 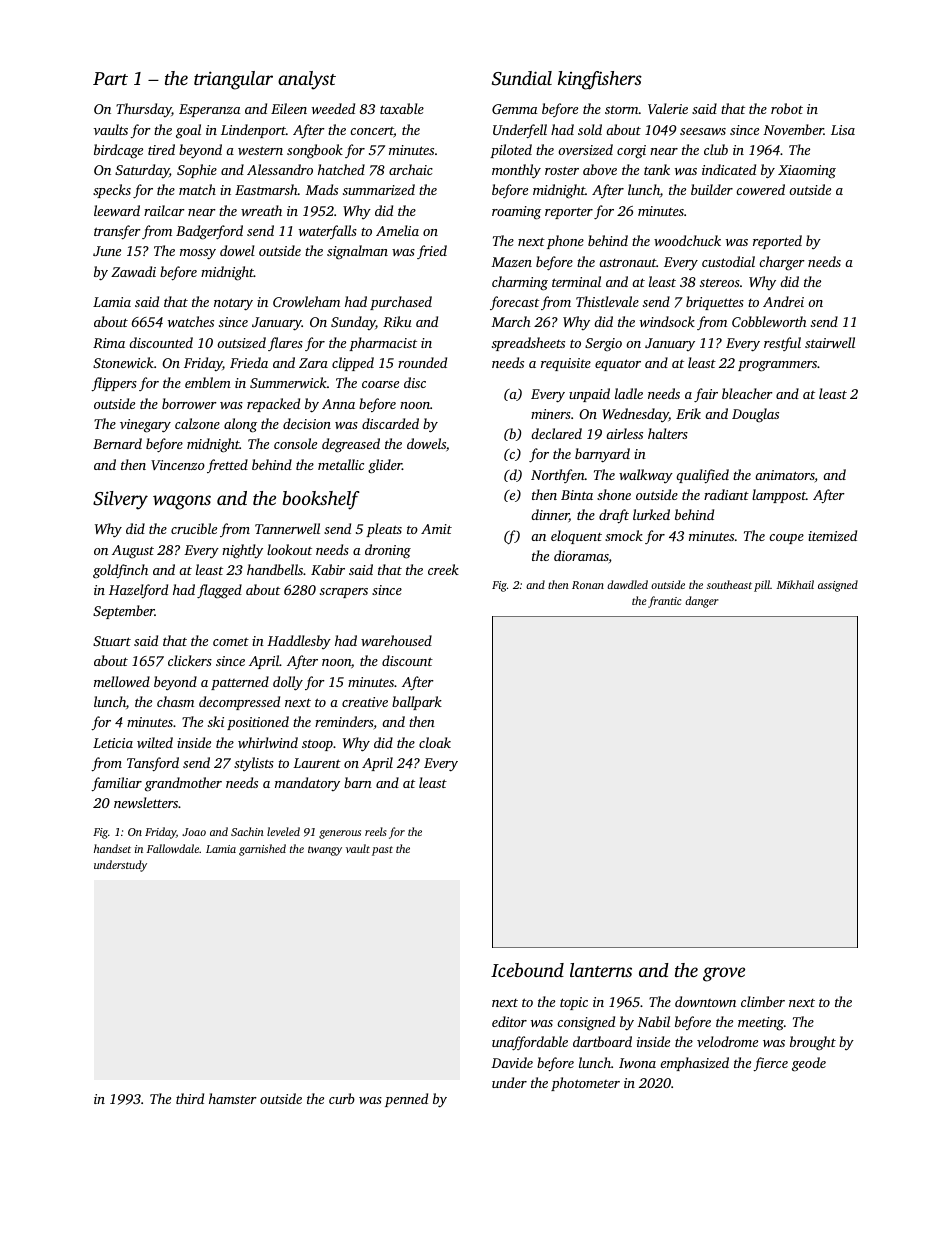 I want to click on Lisa, so click(x=843, y=130).
